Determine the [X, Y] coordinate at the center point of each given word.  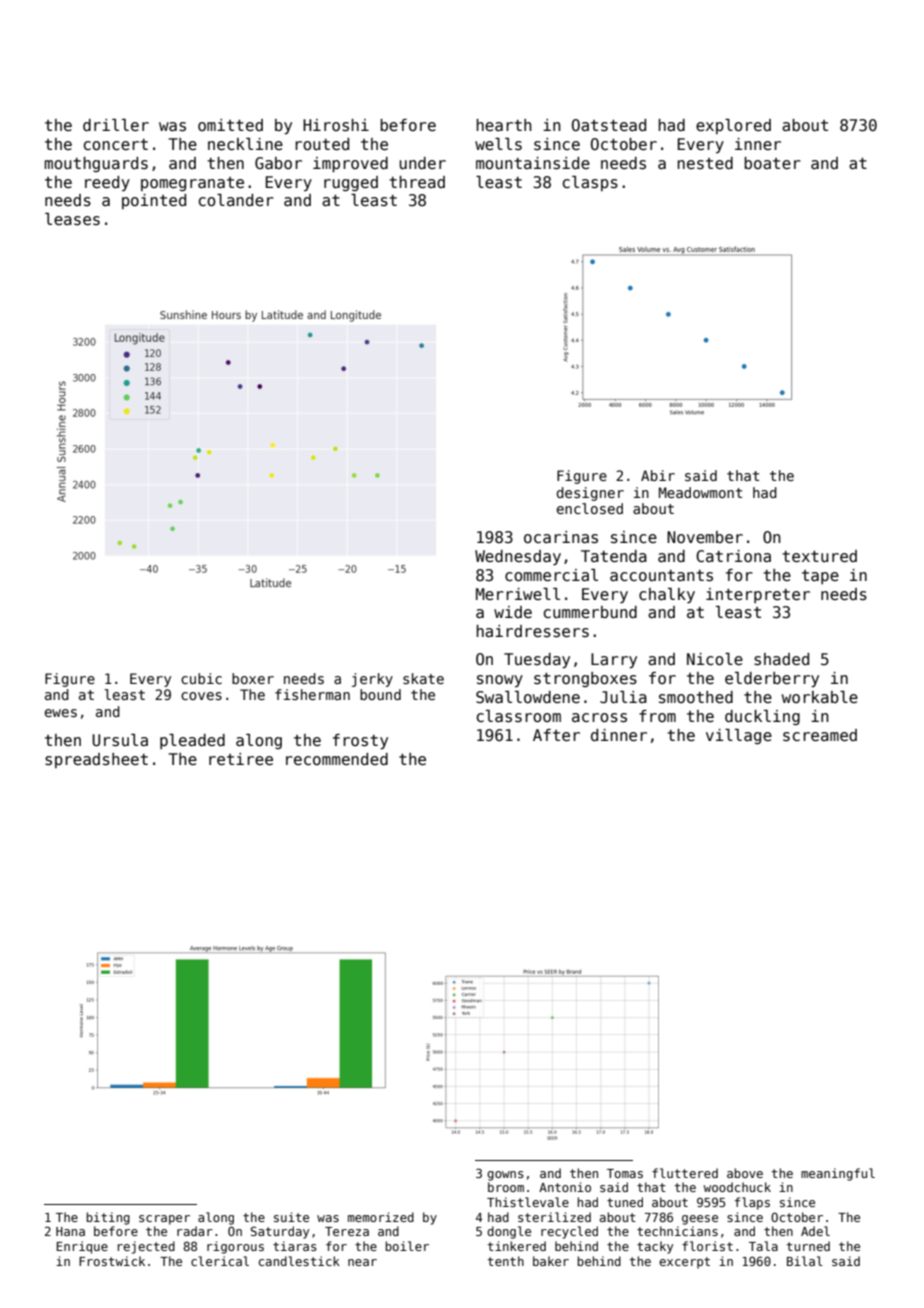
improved [350, 164]
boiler [407, 1246]
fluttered [685, 1173]
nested [705, 163]
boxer [253, 678]
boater [772, 163]
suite [291, 1217]
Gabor [278, 163]
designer [590, 494]
